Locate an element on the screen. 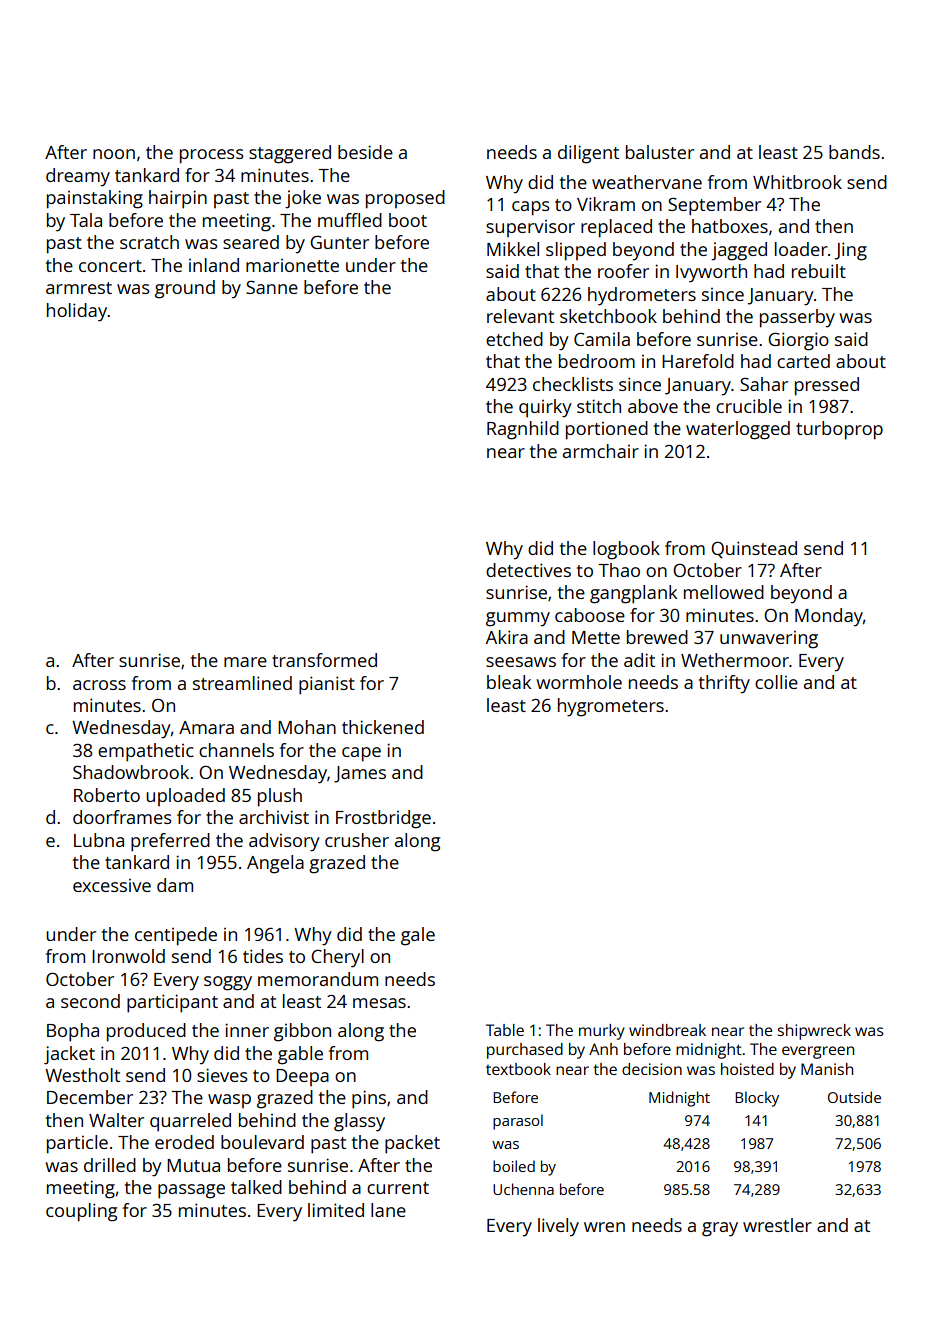 This screenshot has width=934, height=1326. noon is located at coordinates (114, 154).
